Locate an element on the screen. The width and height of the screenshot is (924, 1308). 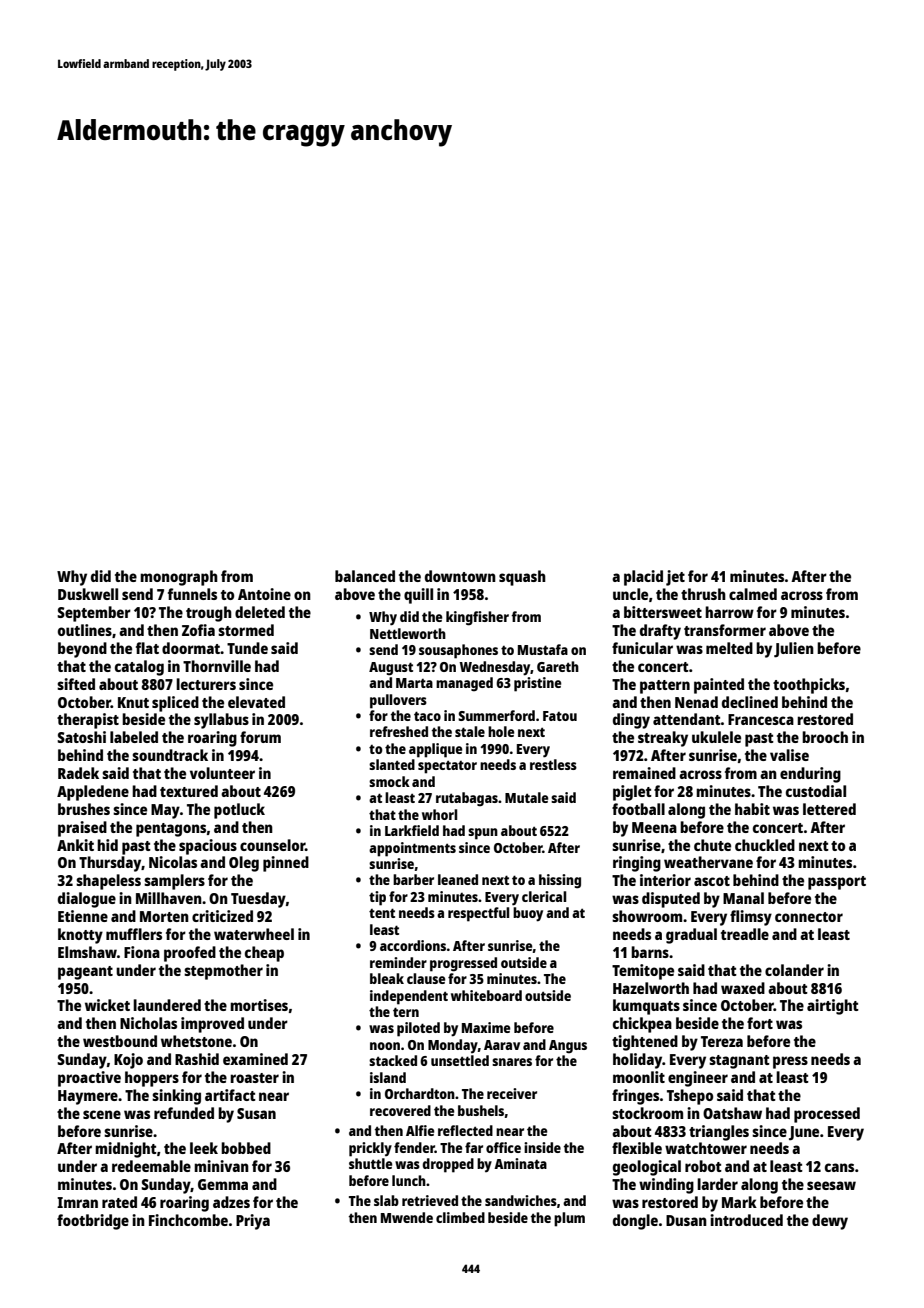
respectful is located at coordinates (478, 914).
